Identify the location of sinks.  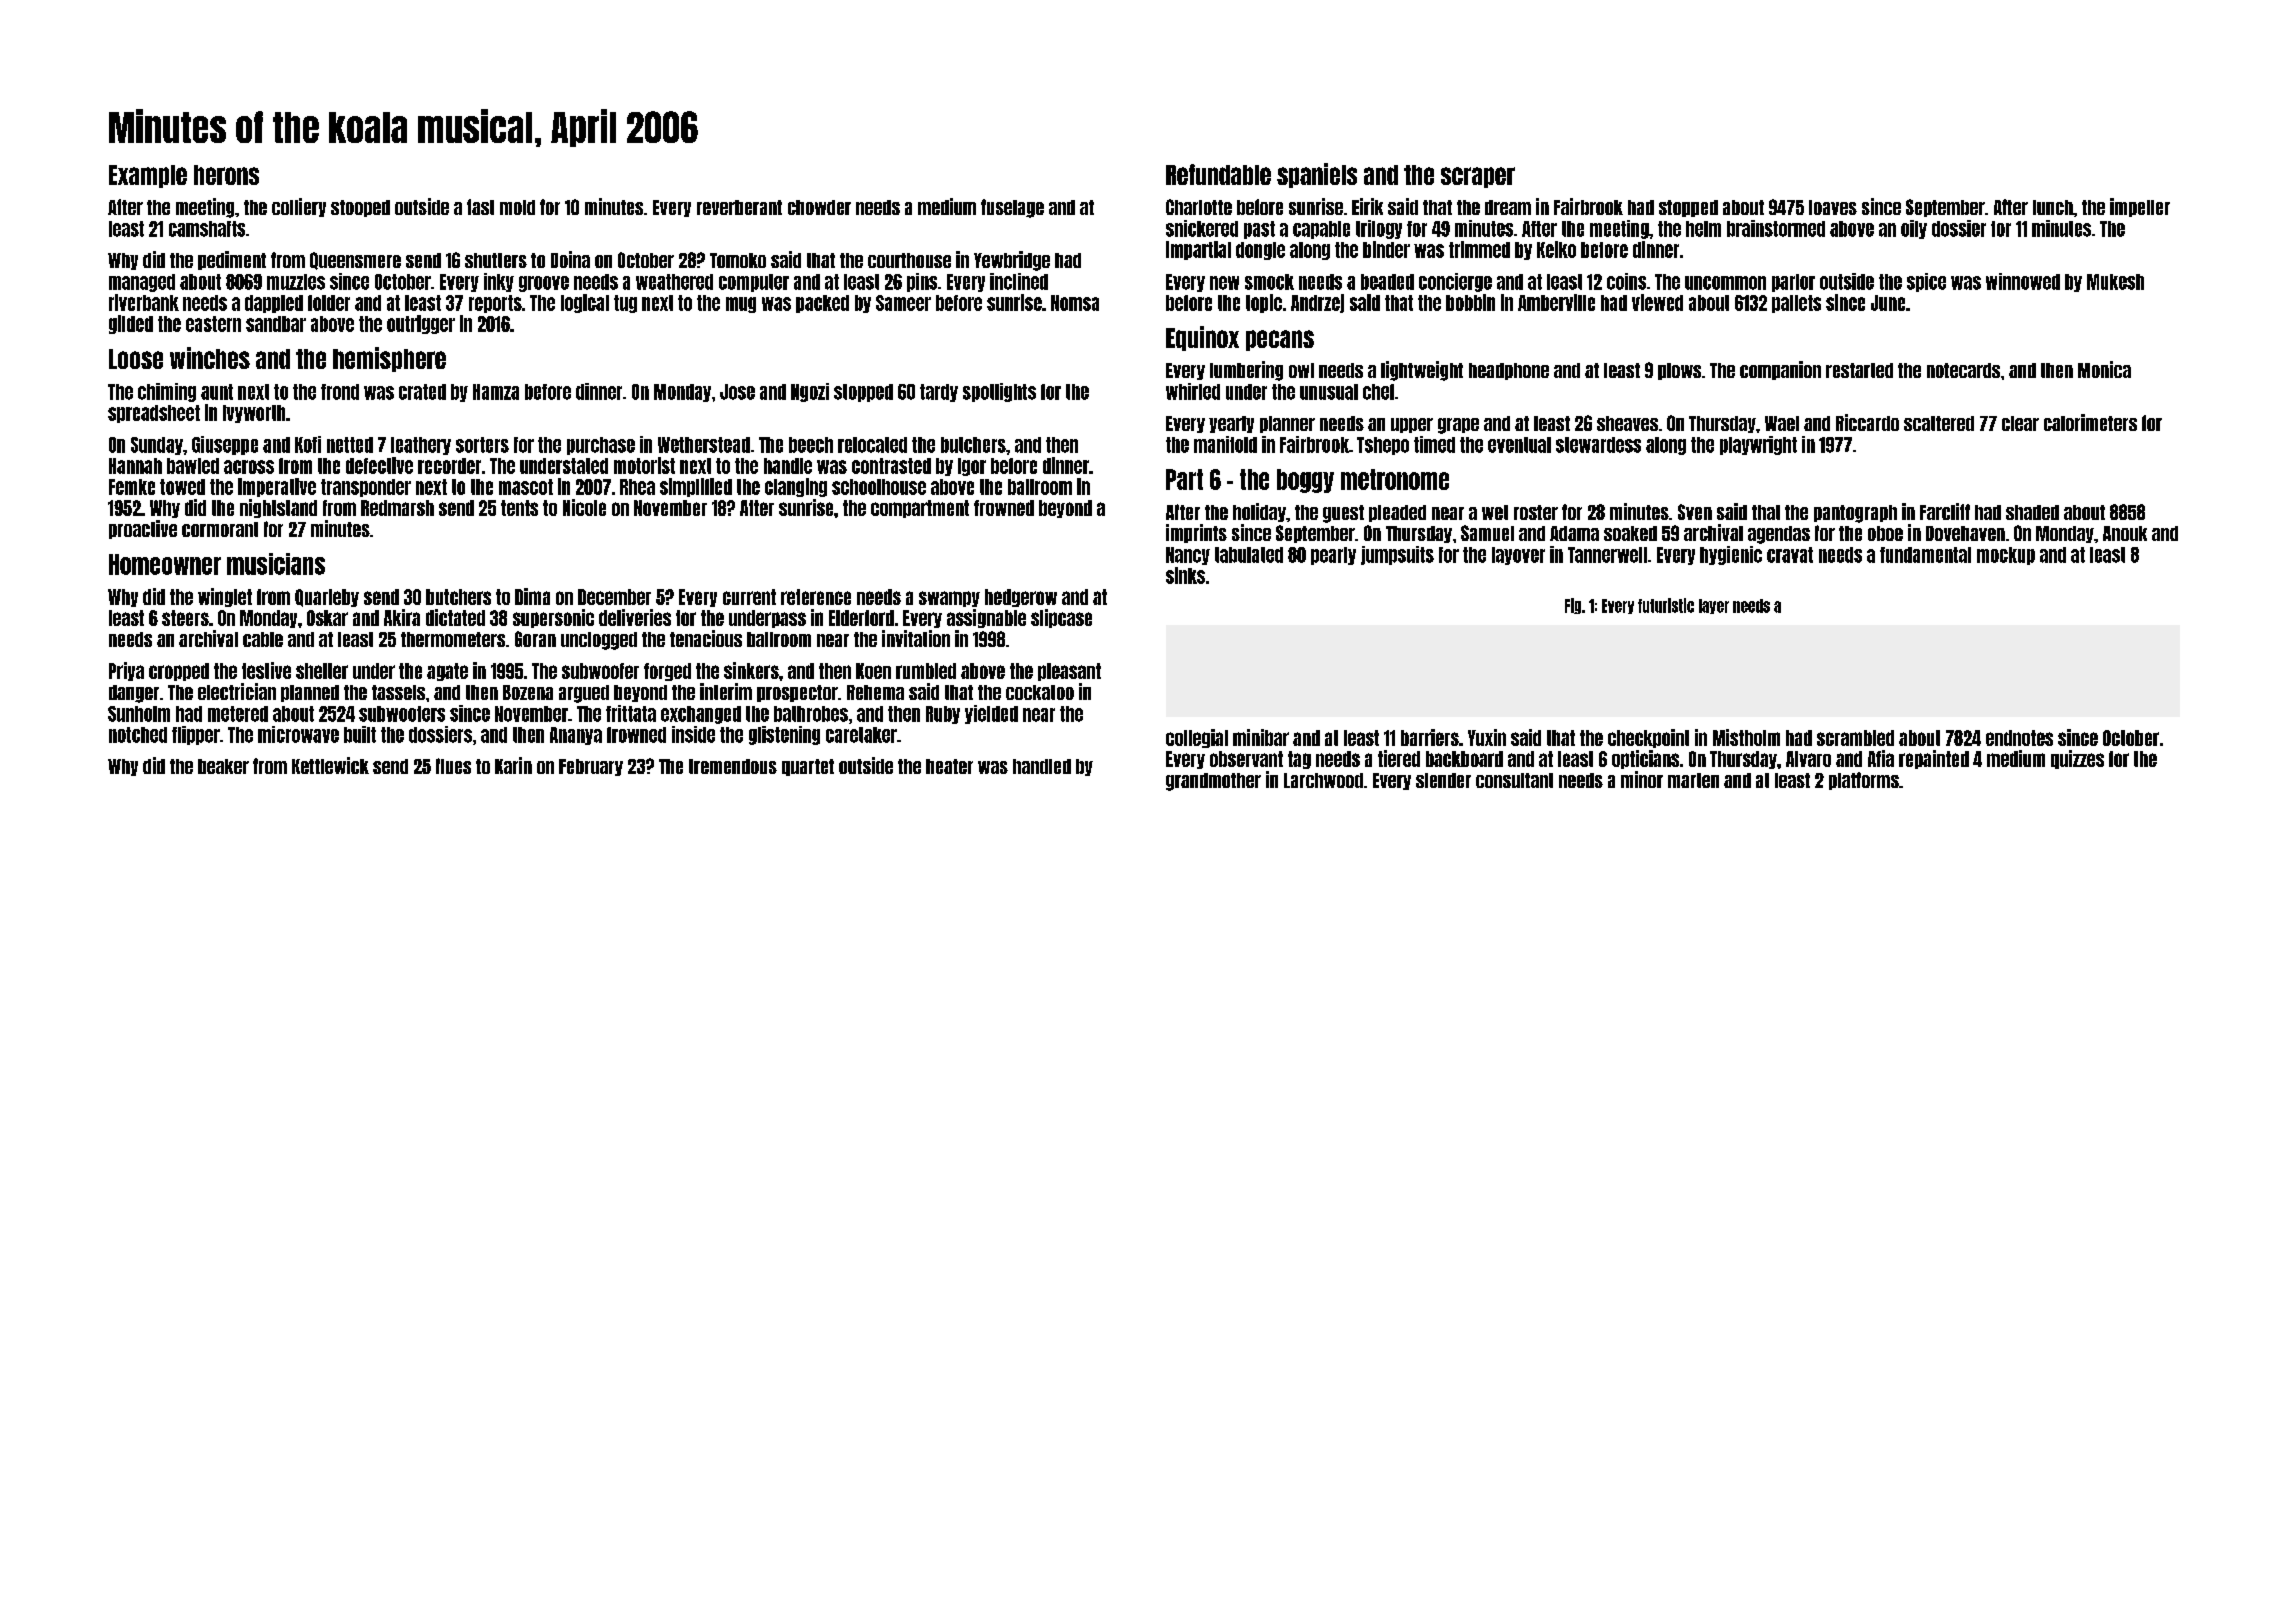
(1185, 575).
